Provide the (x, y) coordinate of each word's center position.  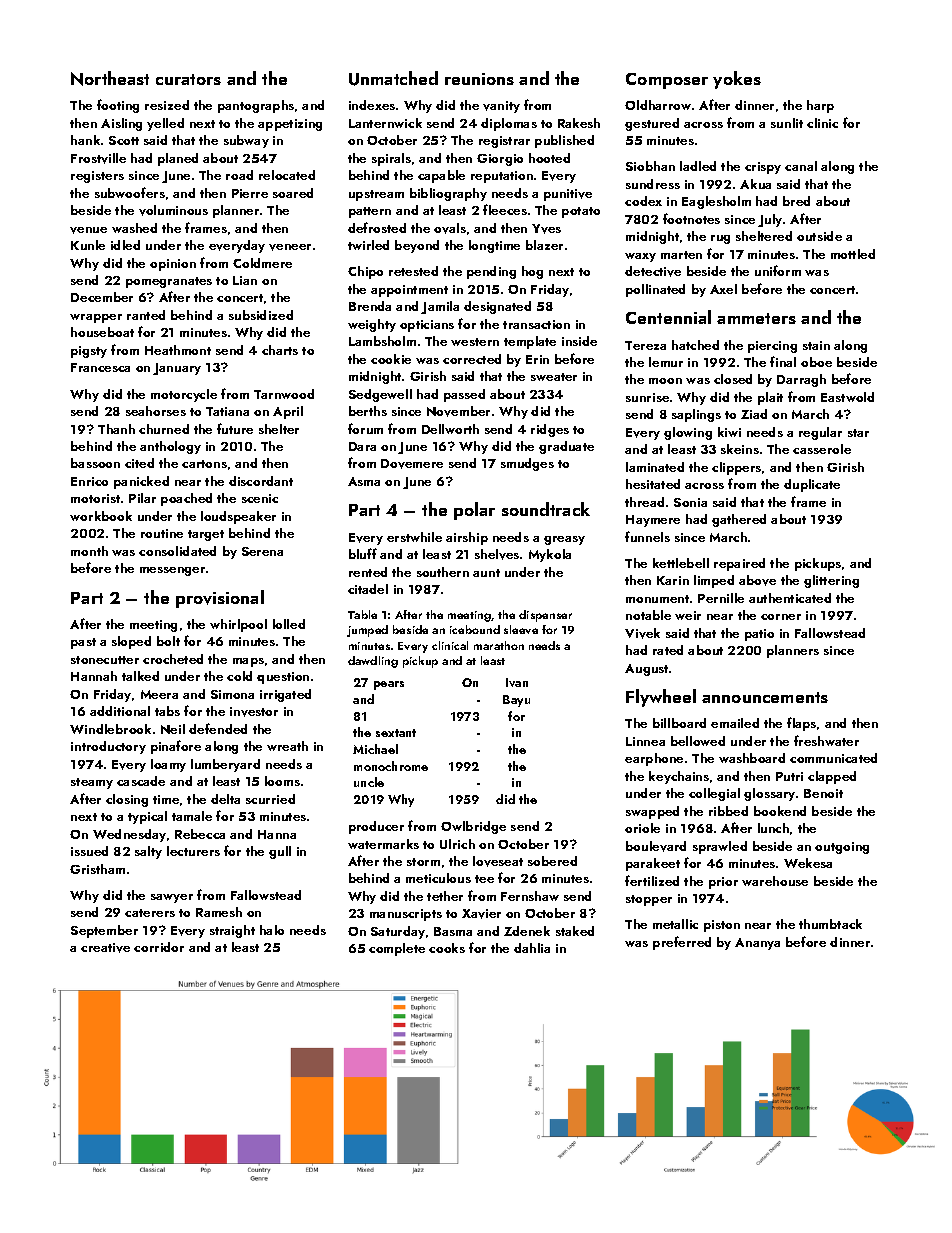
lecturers (193, 851)
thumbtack (830, 924)
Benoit (823, 793)
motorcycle (184, 395)
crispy (763, 168)
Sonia (690, 502)
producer (376, 827)
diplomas (509, 124)
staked (575, 931)
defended (218, 728)
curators (188, 79)
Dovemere (412, 464)
